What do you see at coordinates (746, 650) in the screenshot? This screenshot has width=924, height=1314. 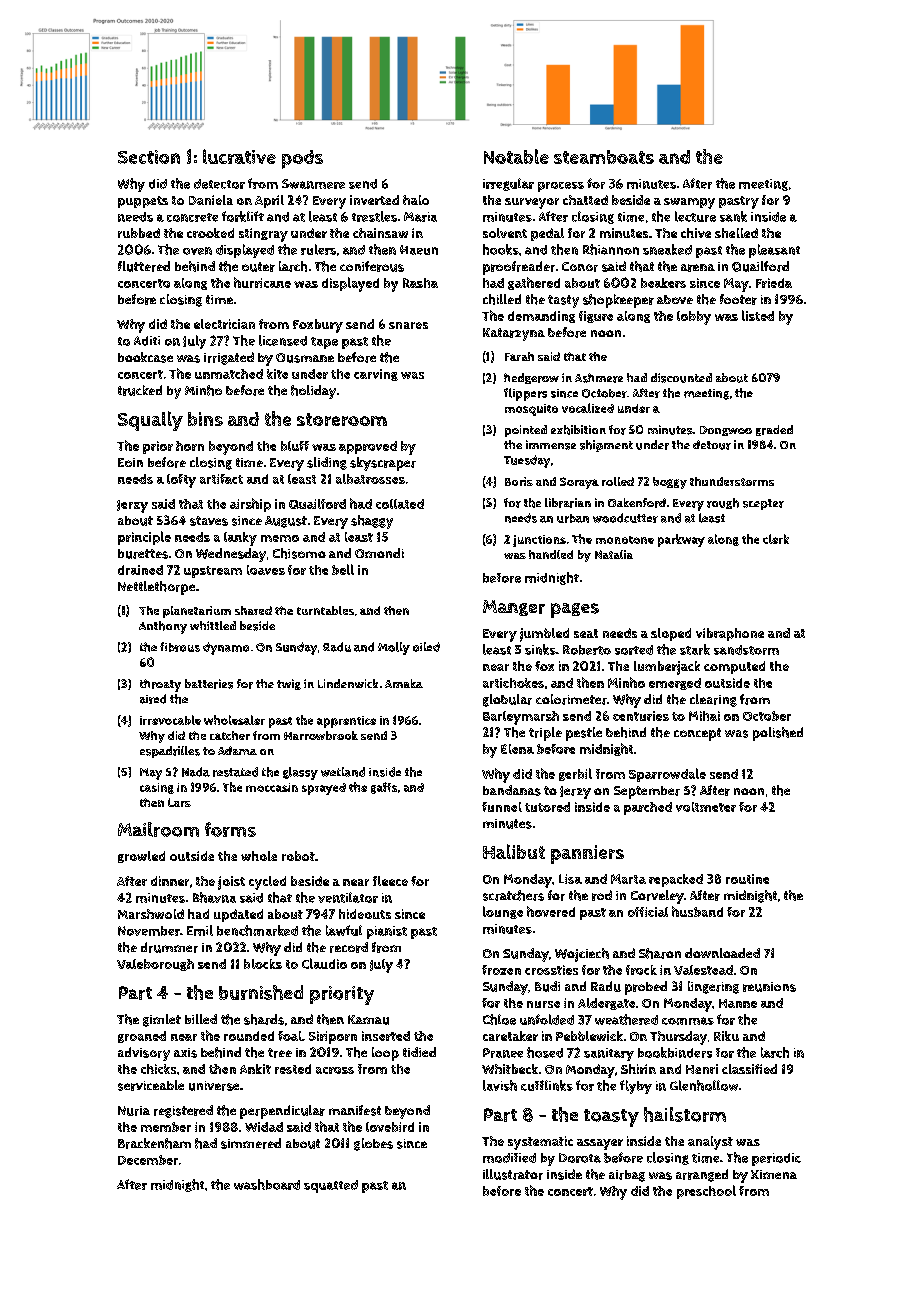 I see `sandstorm` at bounding box center [746, 650].
